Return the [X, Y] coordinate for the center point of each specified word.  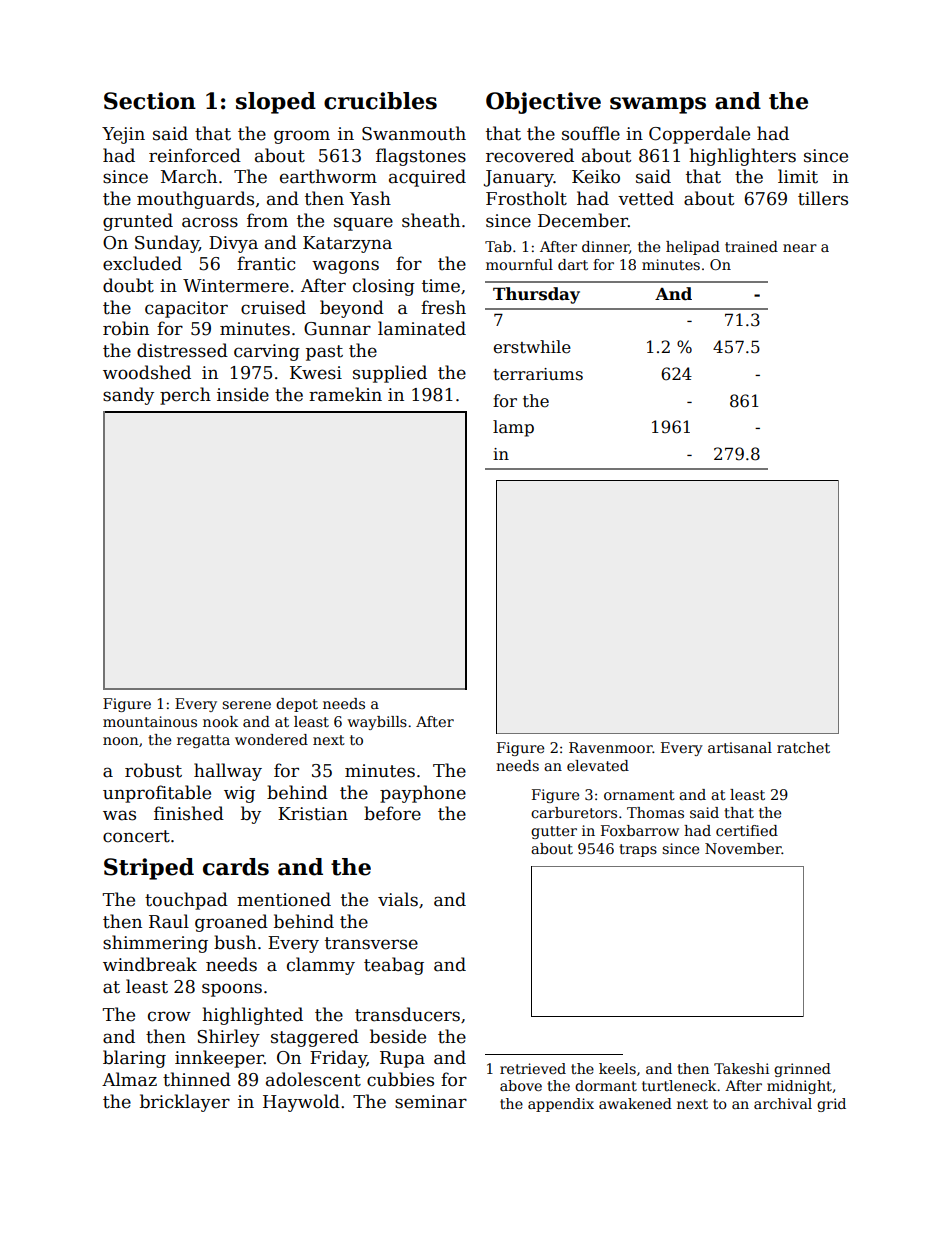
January [519, 178]
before [392, 813]
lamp [513, 428]
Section [150, 101]
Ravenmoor [611, 747]
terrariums [538, 374]
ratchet [803, 747]
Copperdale [699, 135]
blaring [134, 1059]
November [743, 848]
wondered [271, 739]
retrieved [533, 1068]
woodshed [147, 372]
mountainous [150, 721]
